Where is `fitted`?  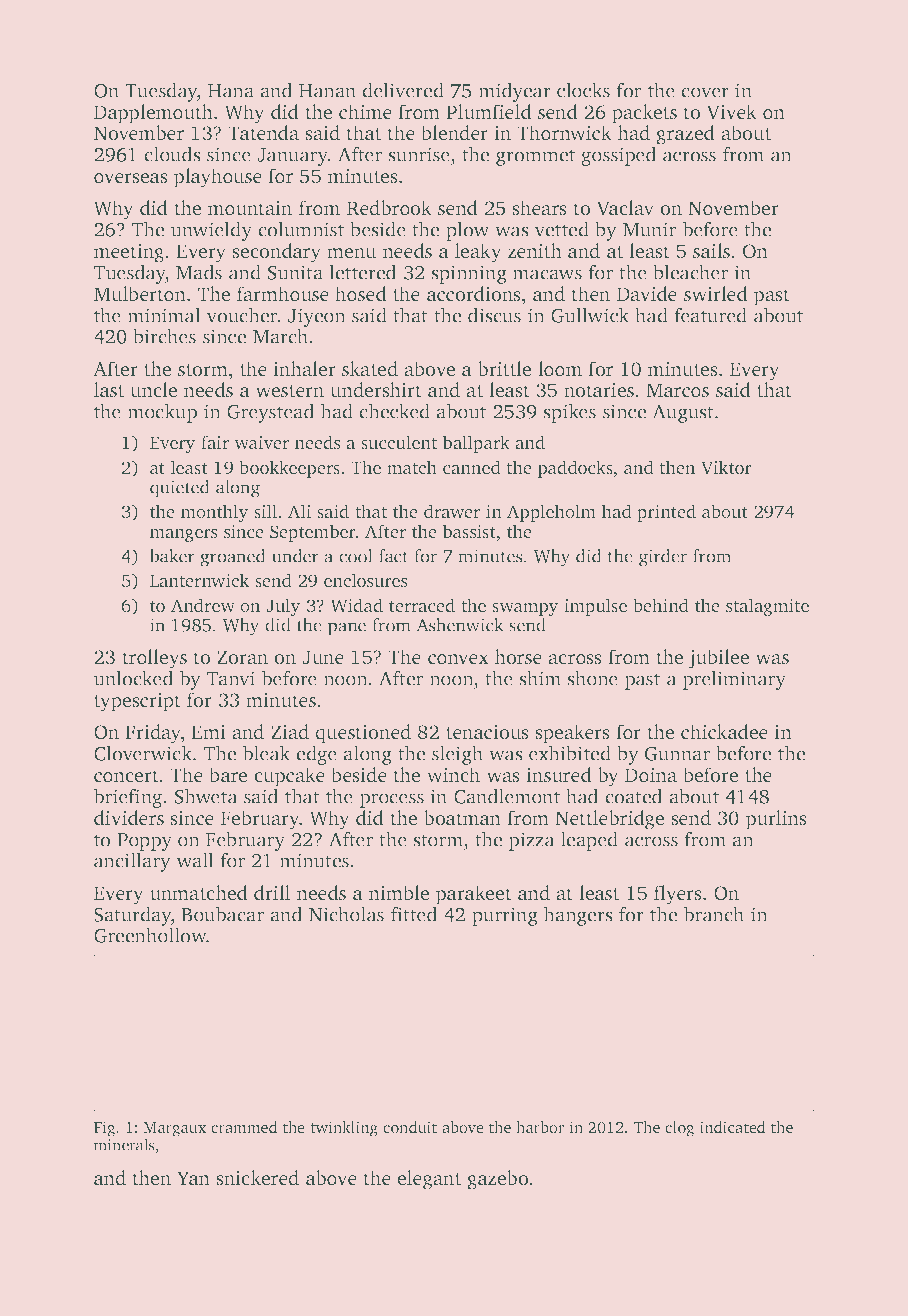 fitted is located at coordinates (414, 914).
